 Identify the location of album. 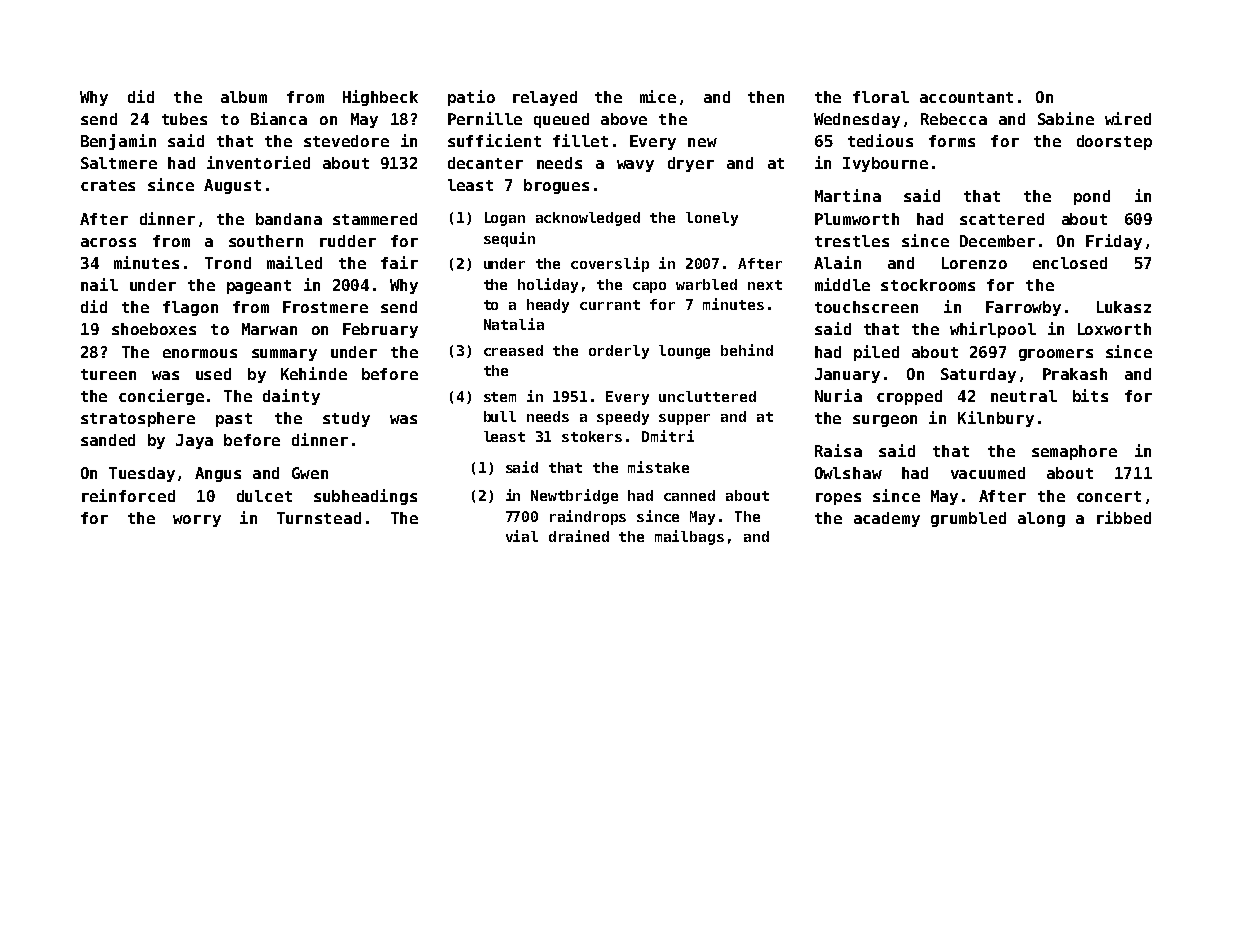
(244, 97).
